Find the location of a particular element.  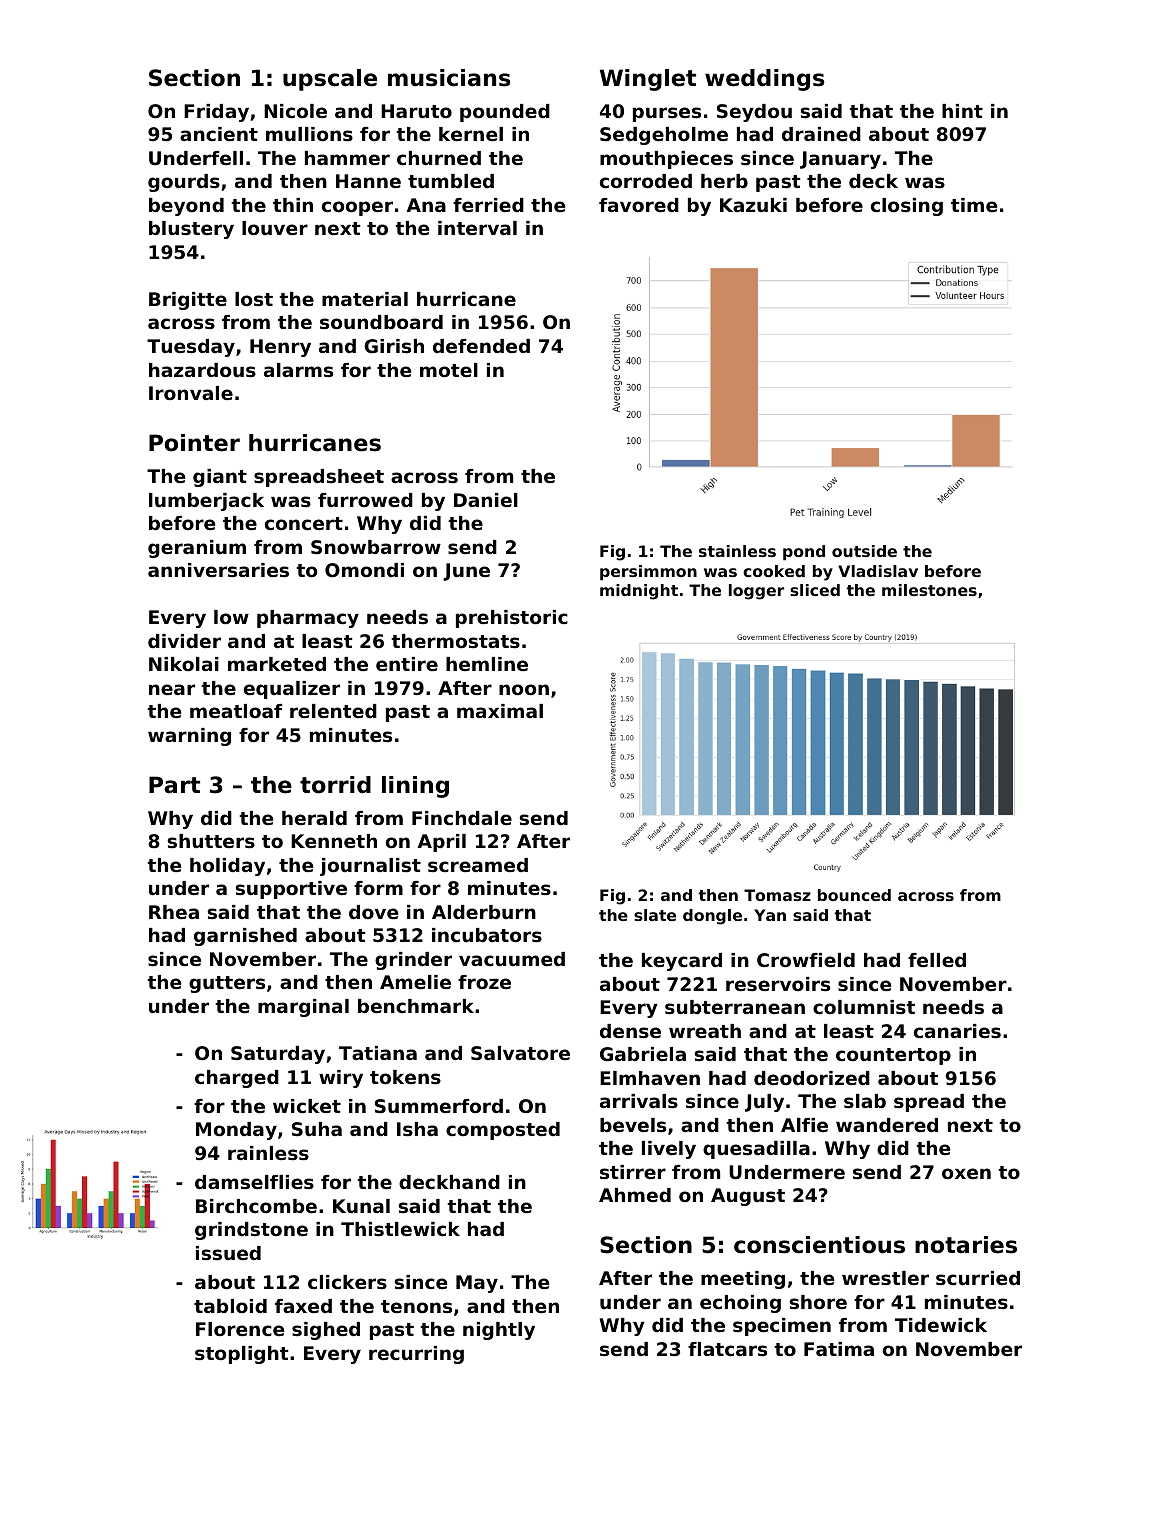

Kazuki is located at coordinates (753, 205).
